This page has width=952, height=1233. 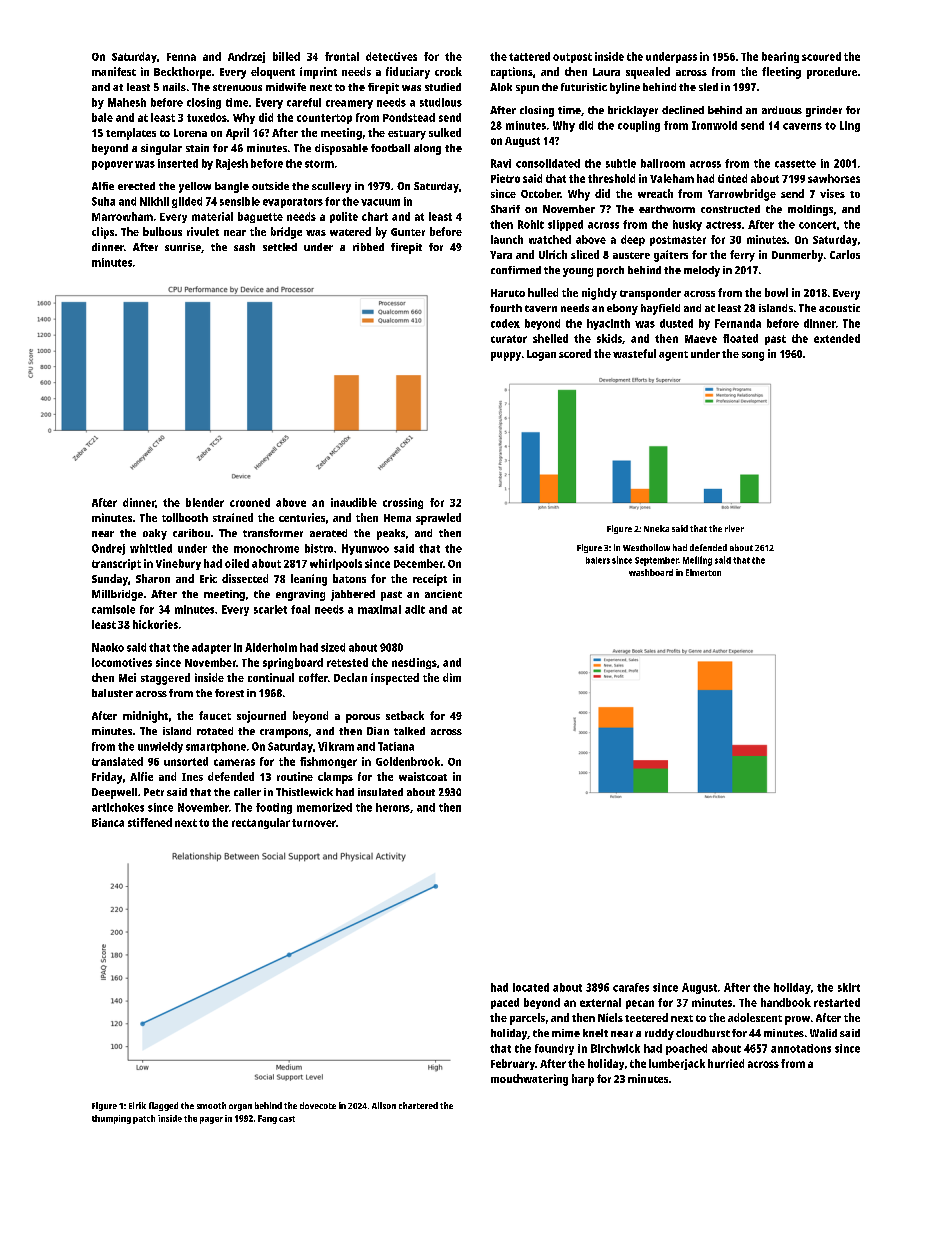 I want to click on pager, so click(x=211, y=1120).
